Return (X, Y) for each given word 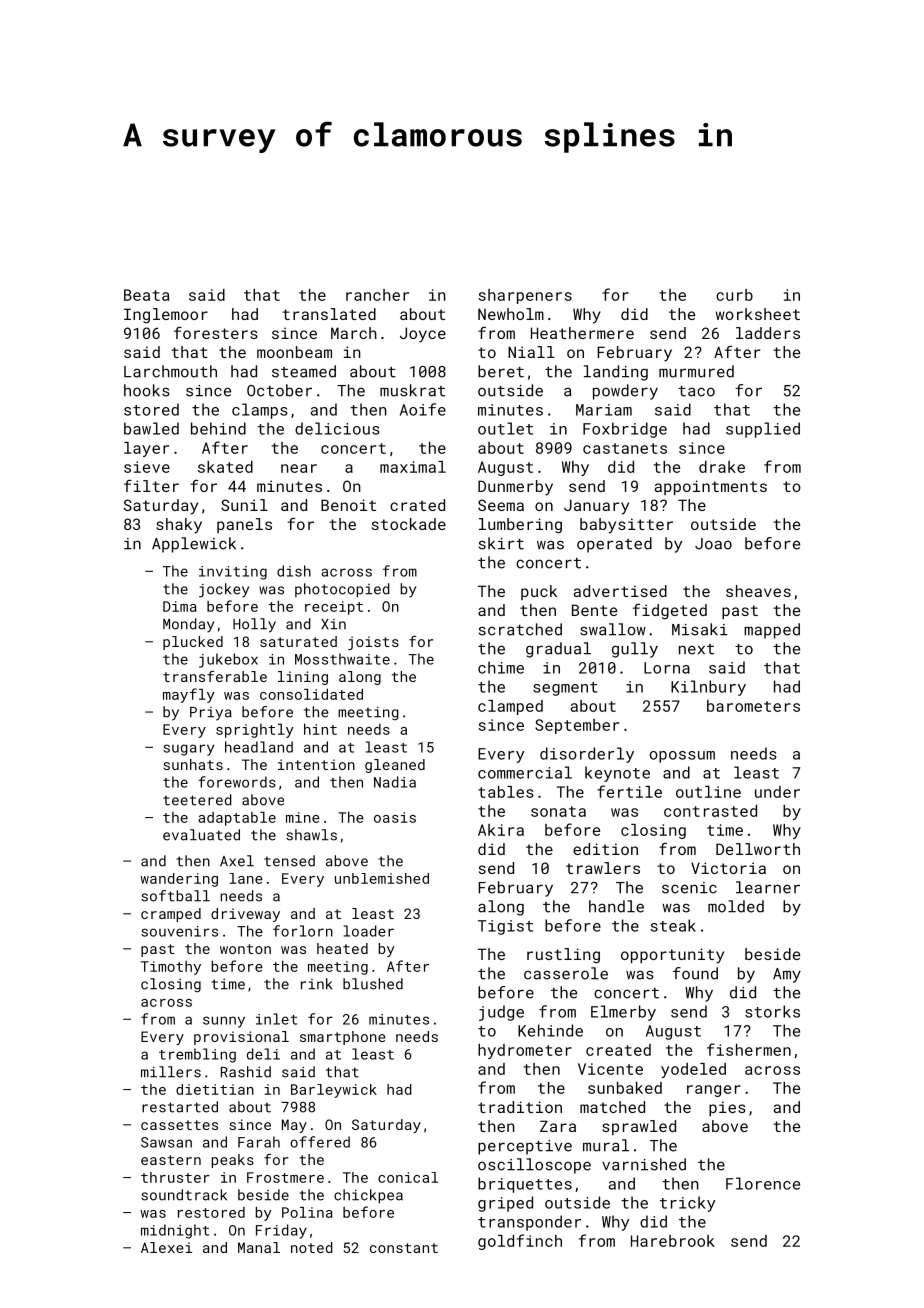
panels (244, 525)
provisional (241, 1038)
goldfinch (520, 1242)
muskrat (412, 390)
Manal (259, 1247)
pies (727, 1108)
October (279, 390)
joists (373, 643)
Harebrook (673, 1241)
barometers (753, 706)
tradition (520, 1107)
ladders (768, 333)
